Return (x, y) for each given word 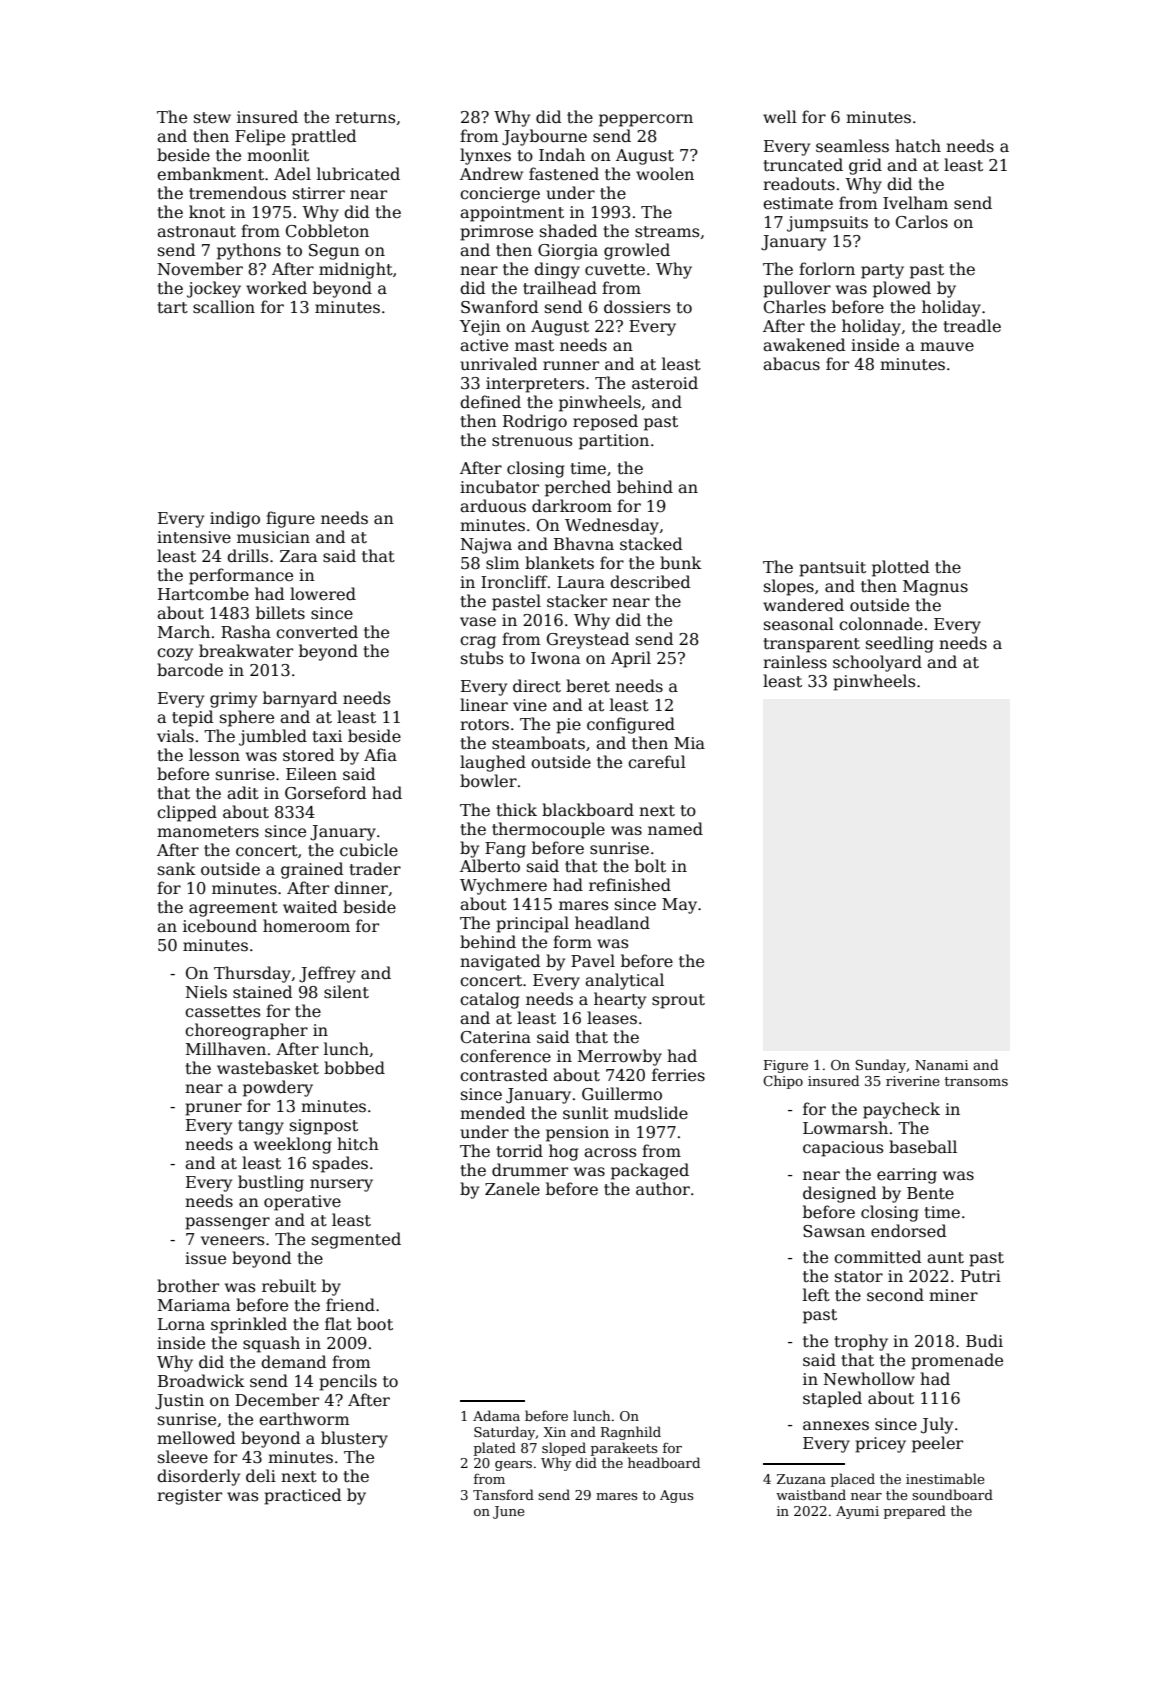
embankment (210, 174)
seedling (900, 644)
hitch (358, 1143)
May (679, 906)
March (184, 632)
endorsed (908, 1231)
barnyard (300, 699)
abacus (791, 364)
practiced (302, 1496)
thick (517, 809)
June (509, 1512)
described (650, 582)
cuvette (615, 270)
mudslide (651, 1113)
